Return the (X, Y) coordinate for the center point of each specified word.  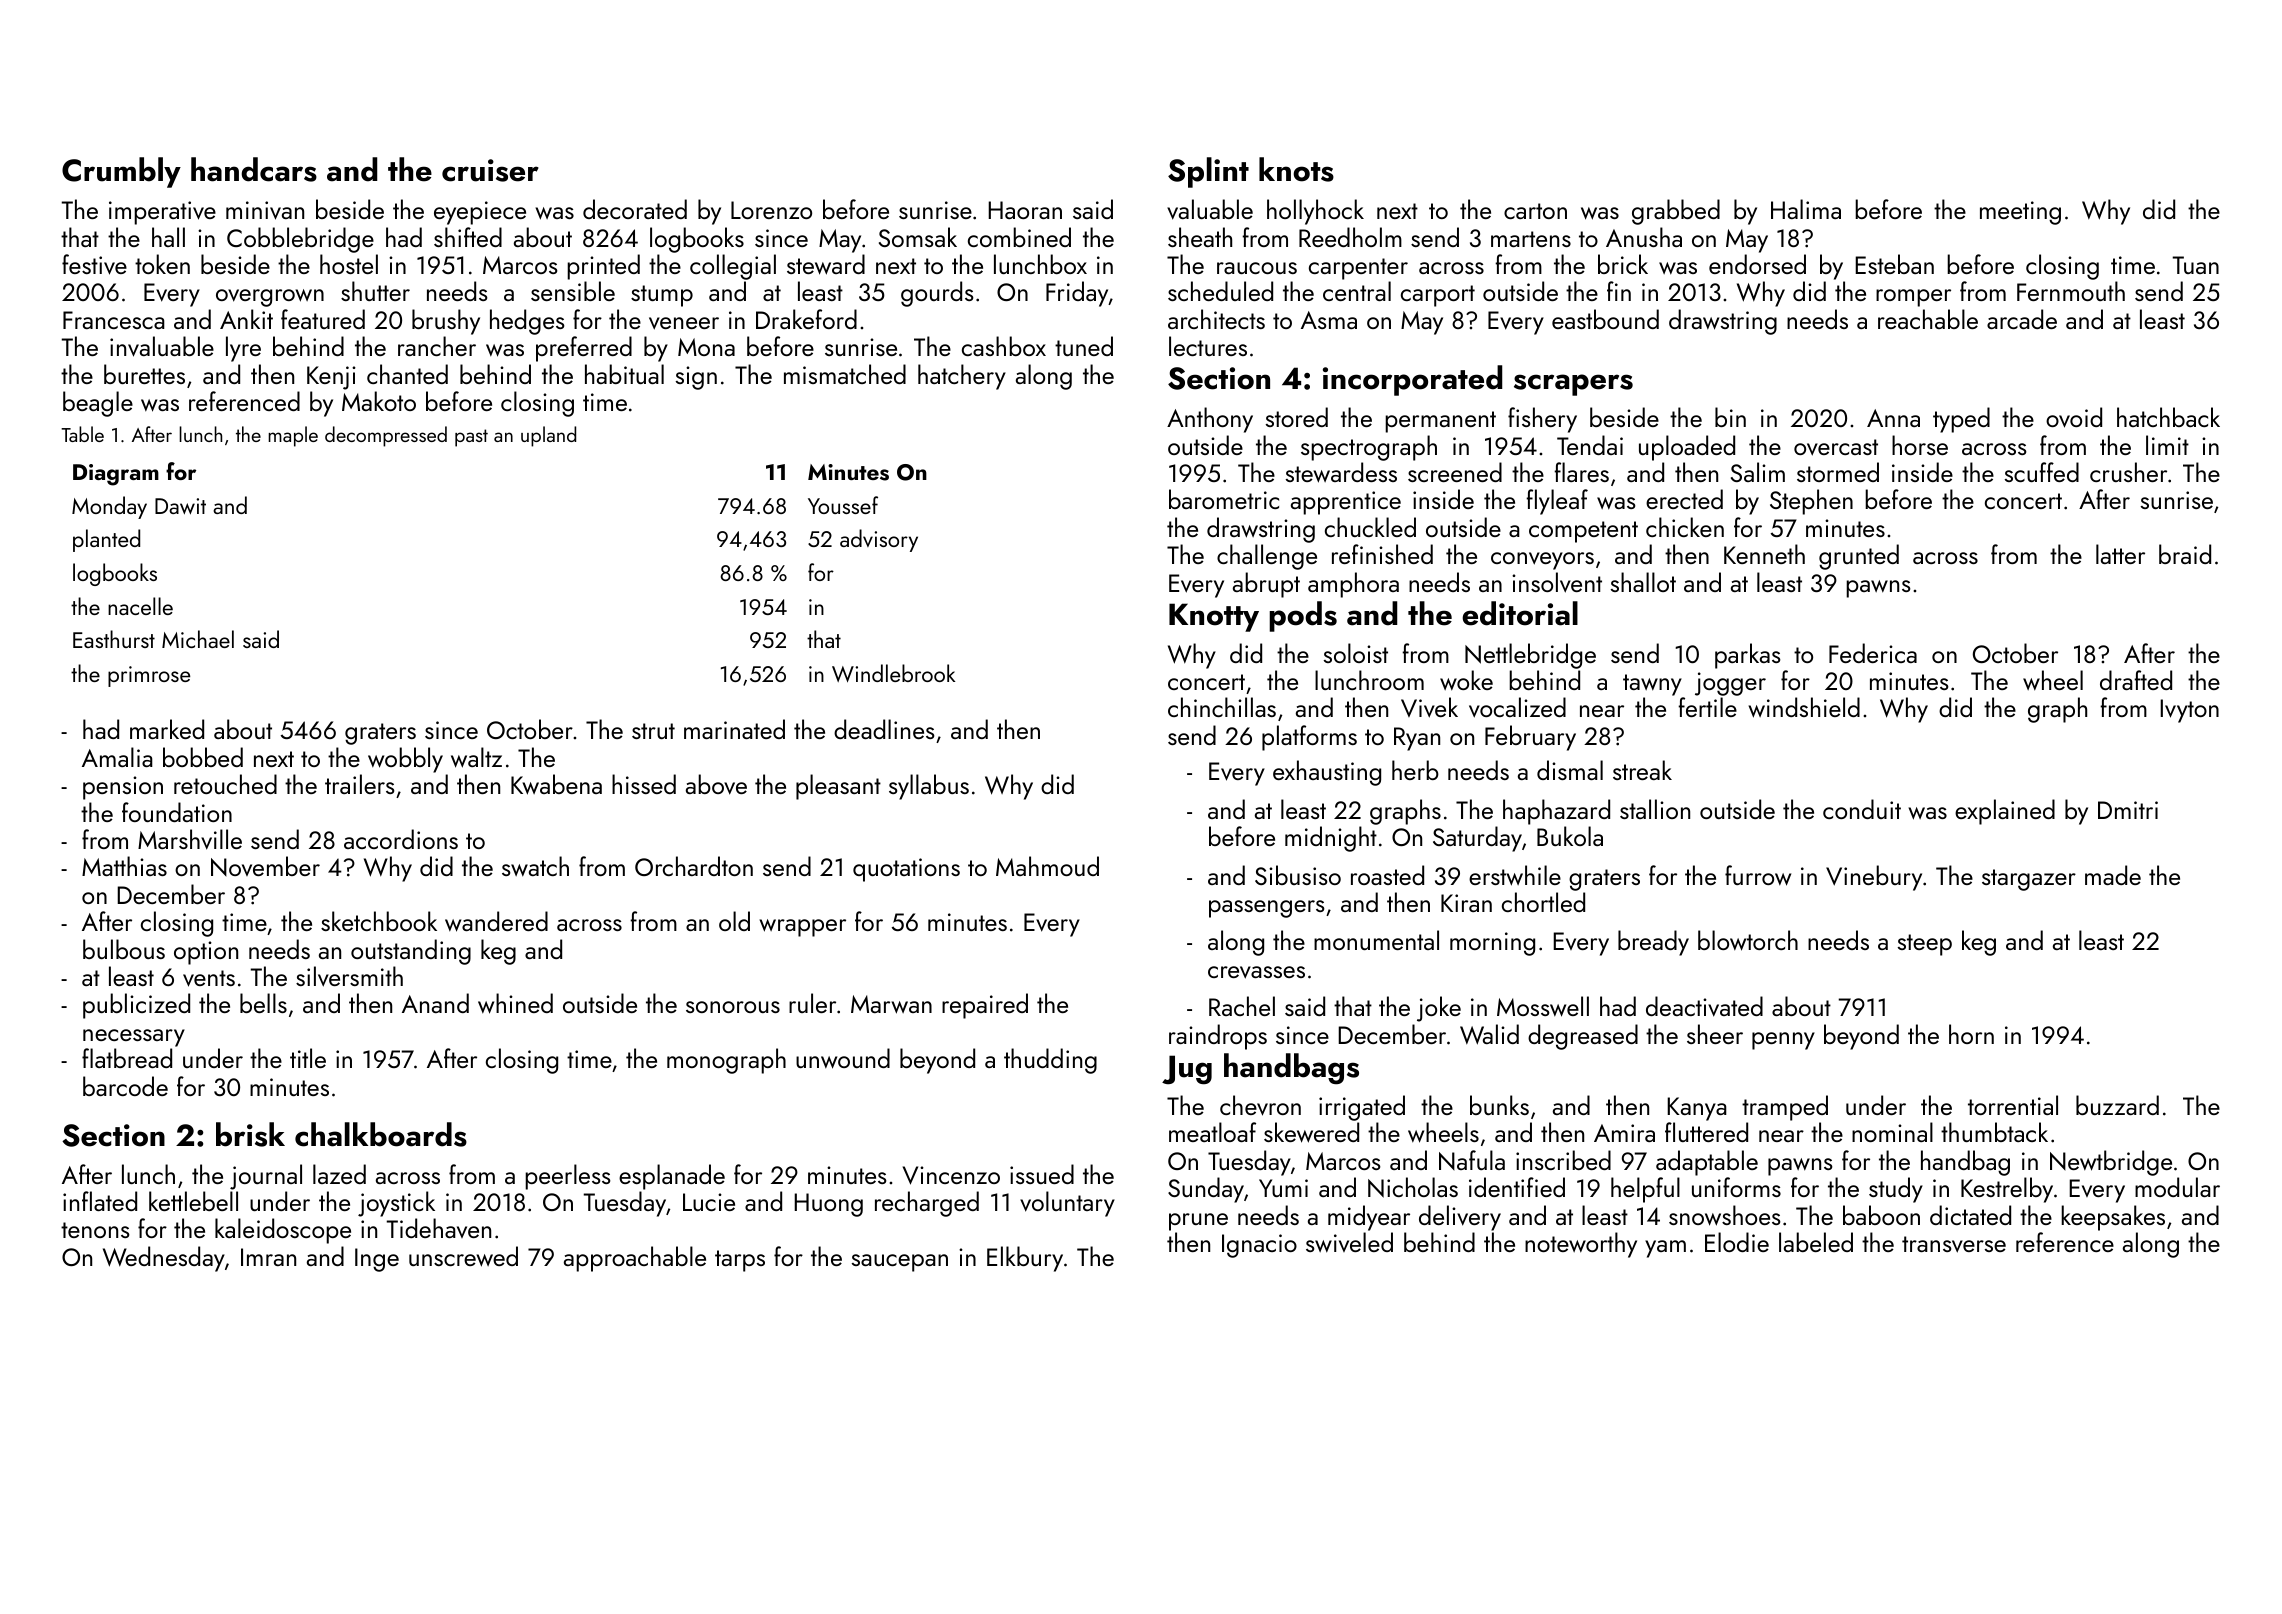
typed (1961, 420)
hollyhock (1315, 212)
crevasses (1256, 972)
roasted (1387, 875)
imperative (162, 213)
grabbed (1676, 212)
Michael (198, 639)
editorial (1520, 613)
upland (548, 436)
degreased (1583, 1037)
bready (1653, 943)
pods (1303, 616)
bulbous (124, 949)
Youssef (843, 505)
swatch (535, 866)
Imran (268, 1257)
